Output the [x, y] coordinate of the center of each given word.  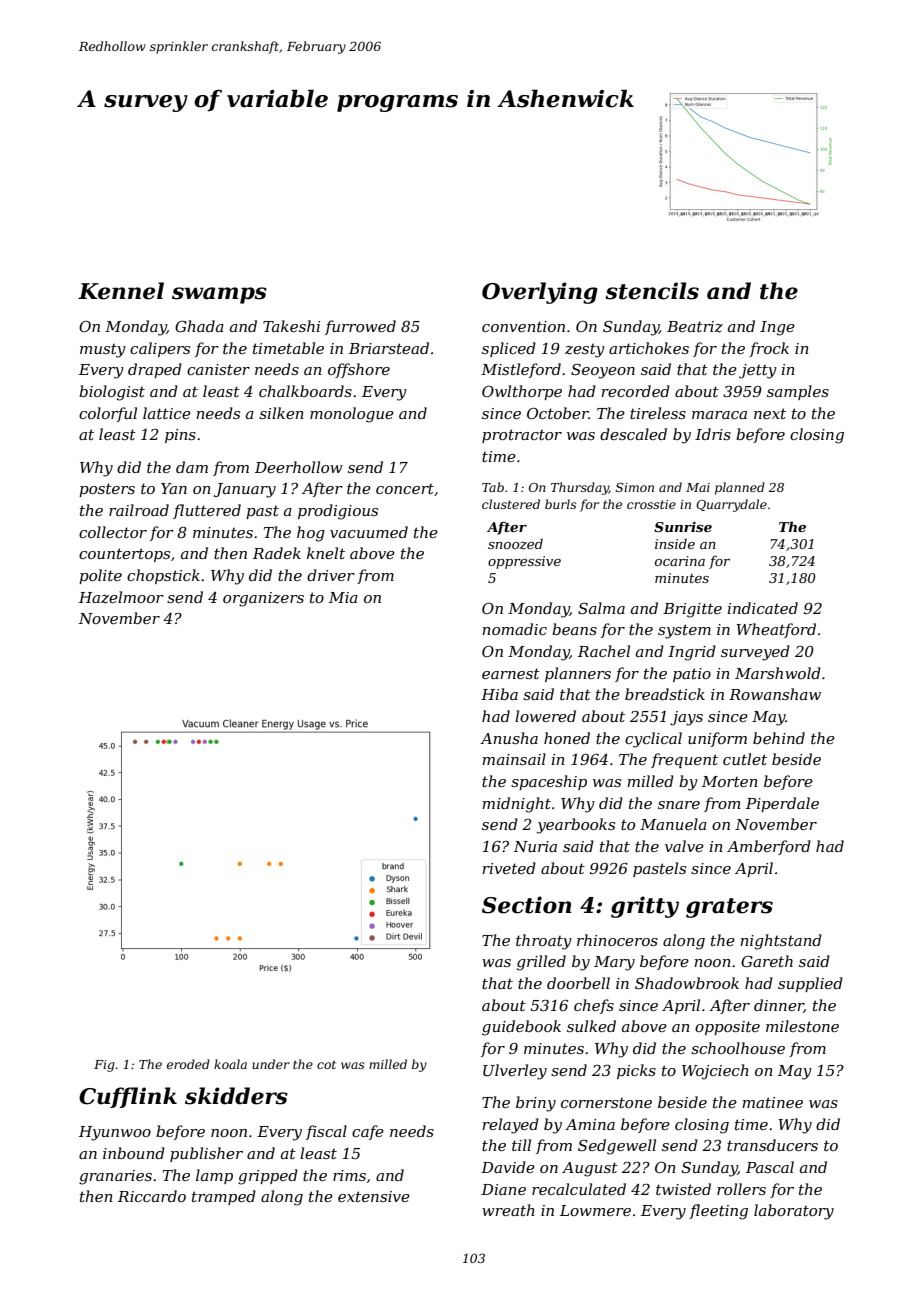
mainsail [514, 759]
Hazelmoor [121, 597]
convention [523, 326]
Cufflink [128, 1097]
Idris [713, 434]
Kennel [121, 291]
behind [779, 738]
